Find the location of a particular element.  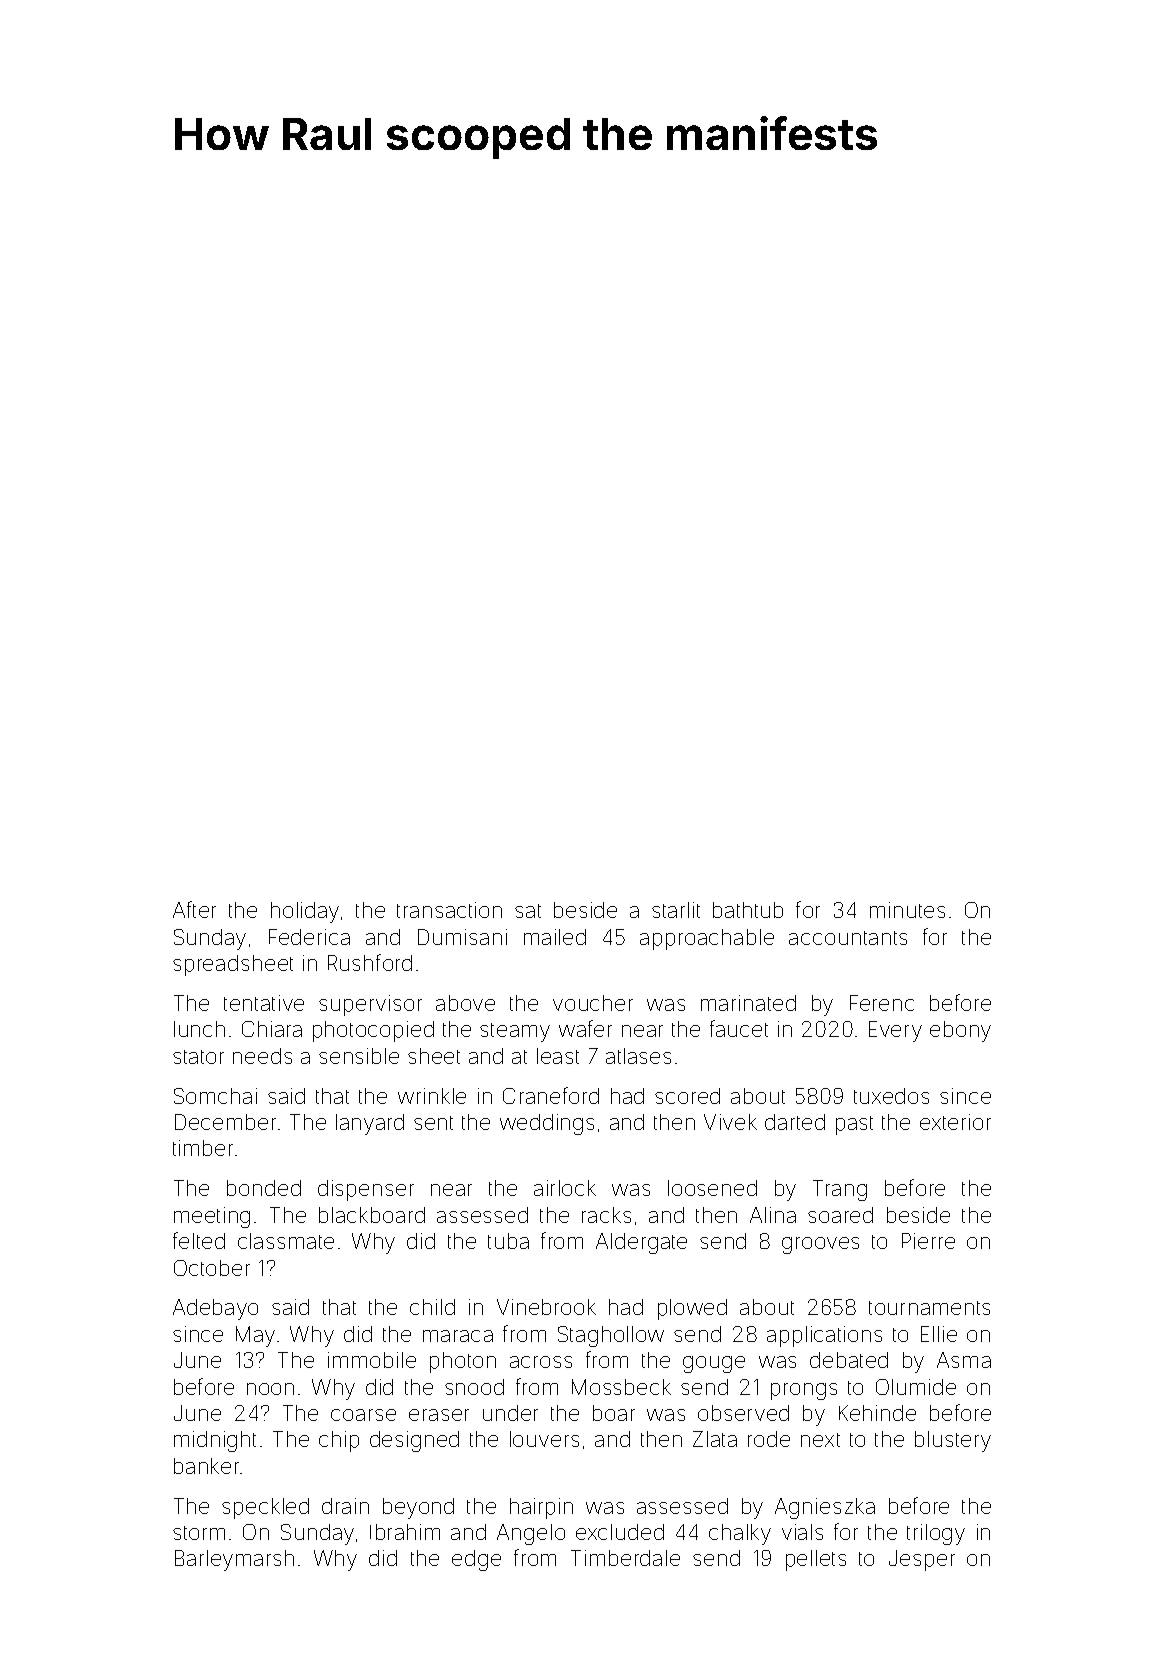

May is located at coordinates (255, 1336).
